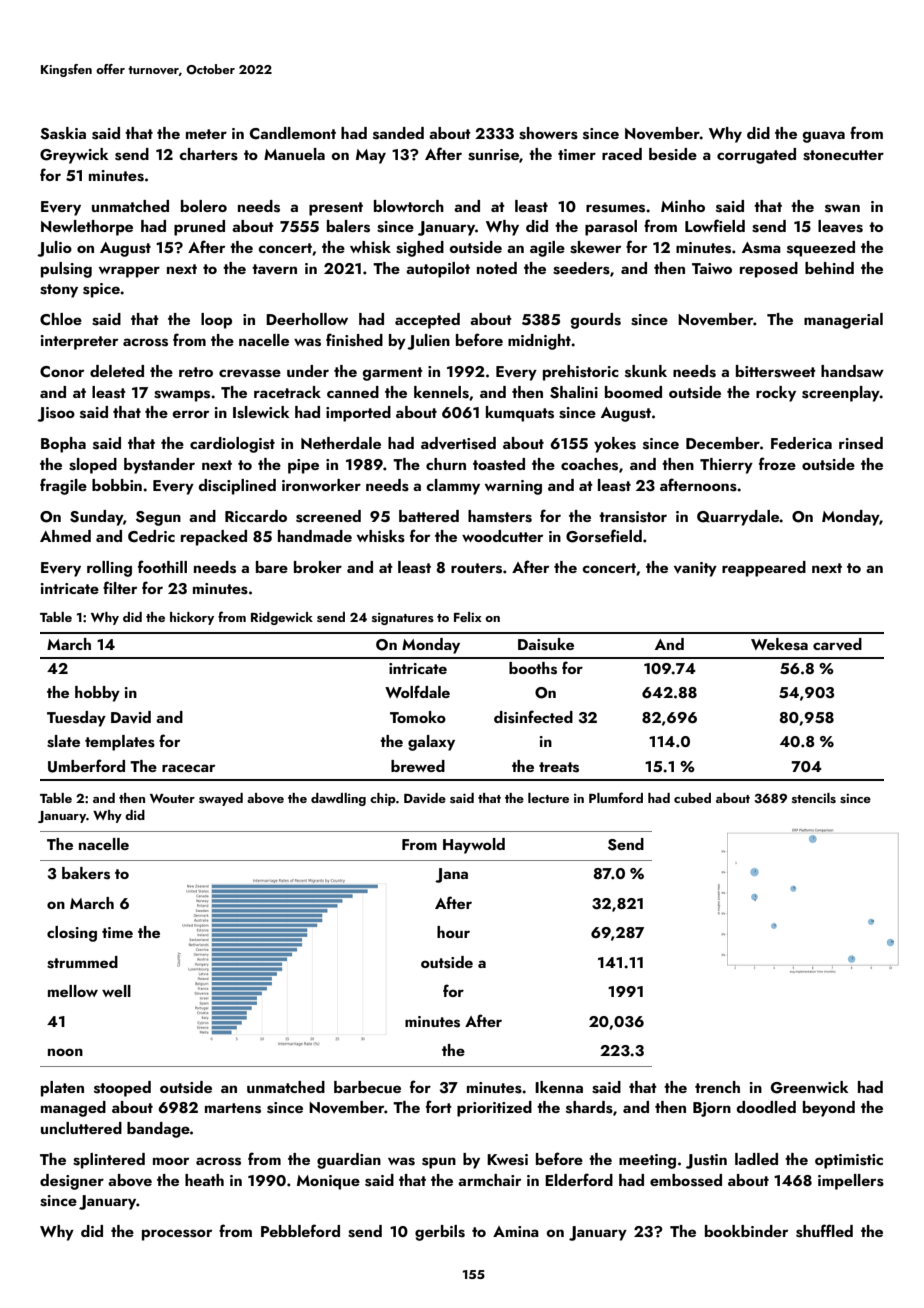  I want to click on Elderford, so click(579, 1179).
